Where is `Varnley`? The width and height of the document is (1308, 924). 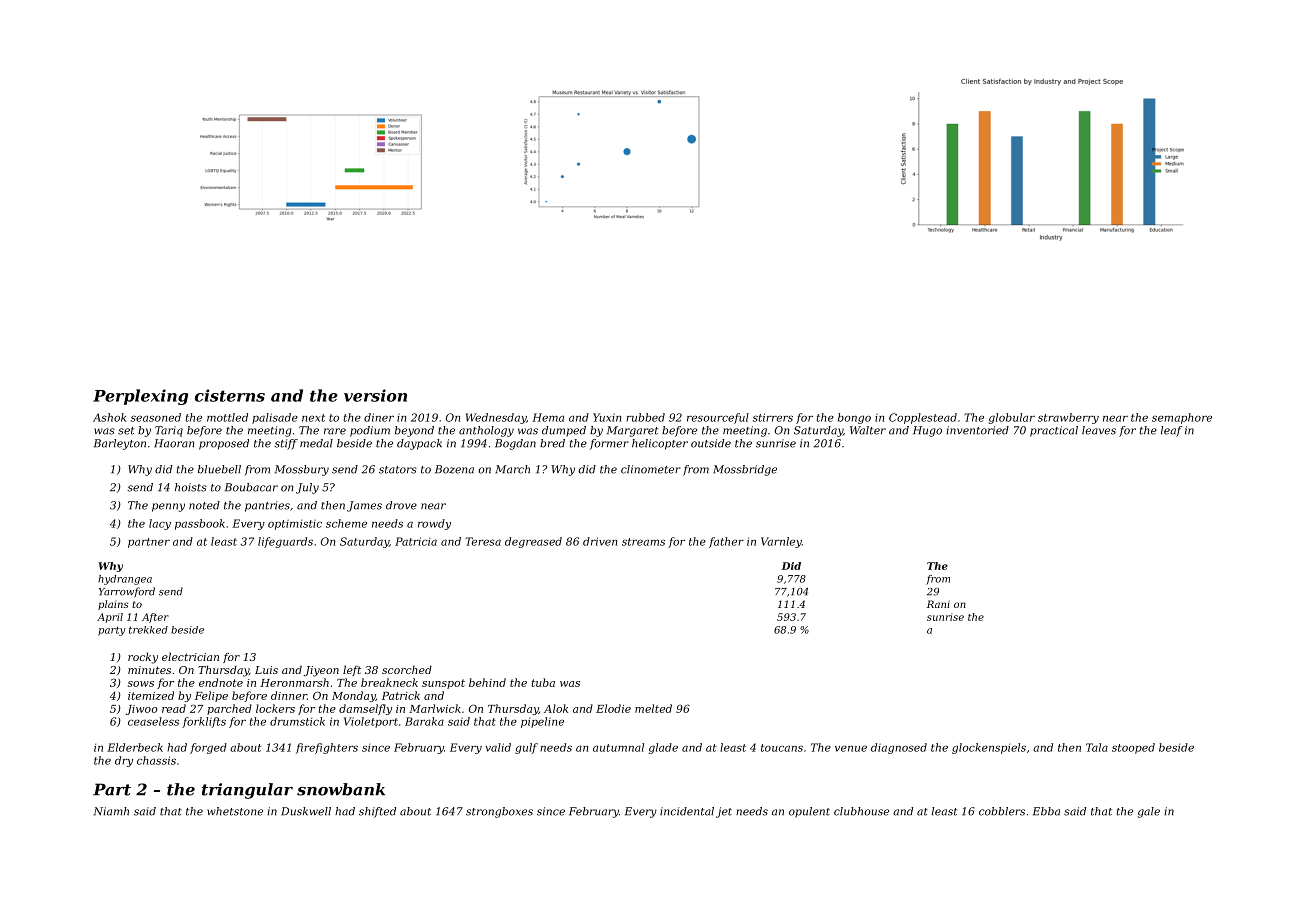 Varnley is located at coordinates (781, 542).
